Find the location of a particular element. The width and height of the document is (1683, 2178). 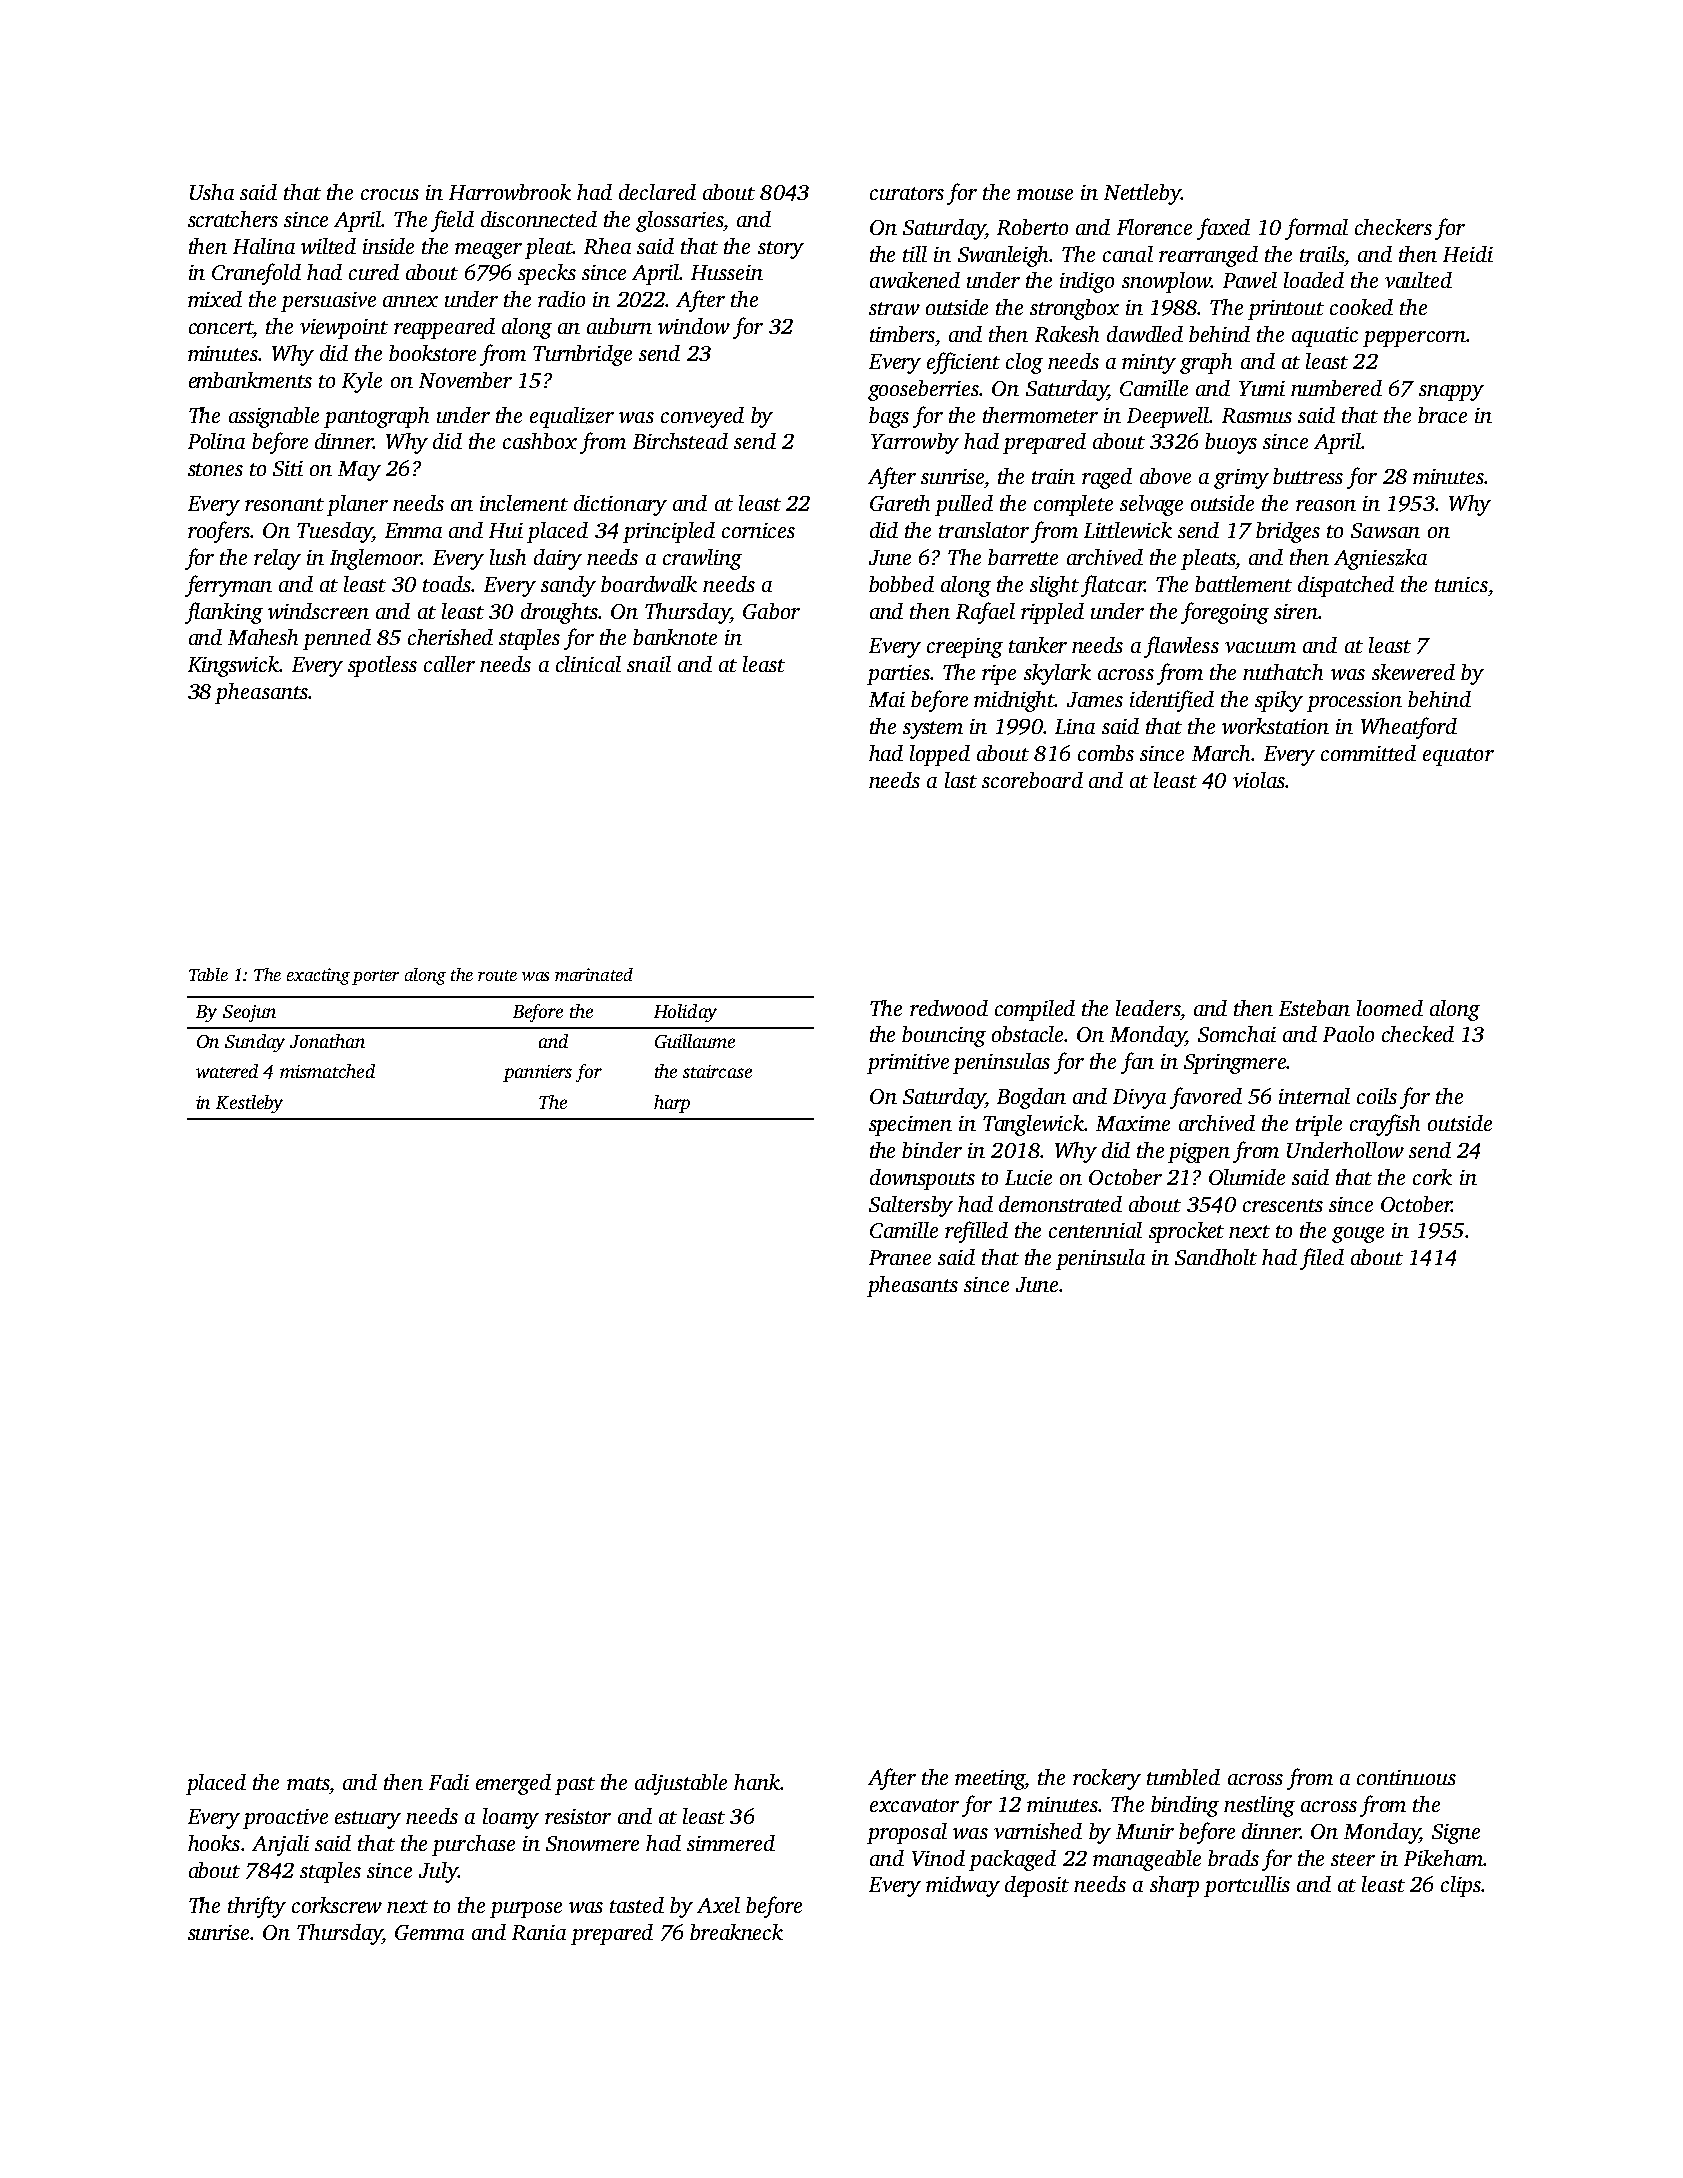

crocus is located at coordinates (390, 194).
